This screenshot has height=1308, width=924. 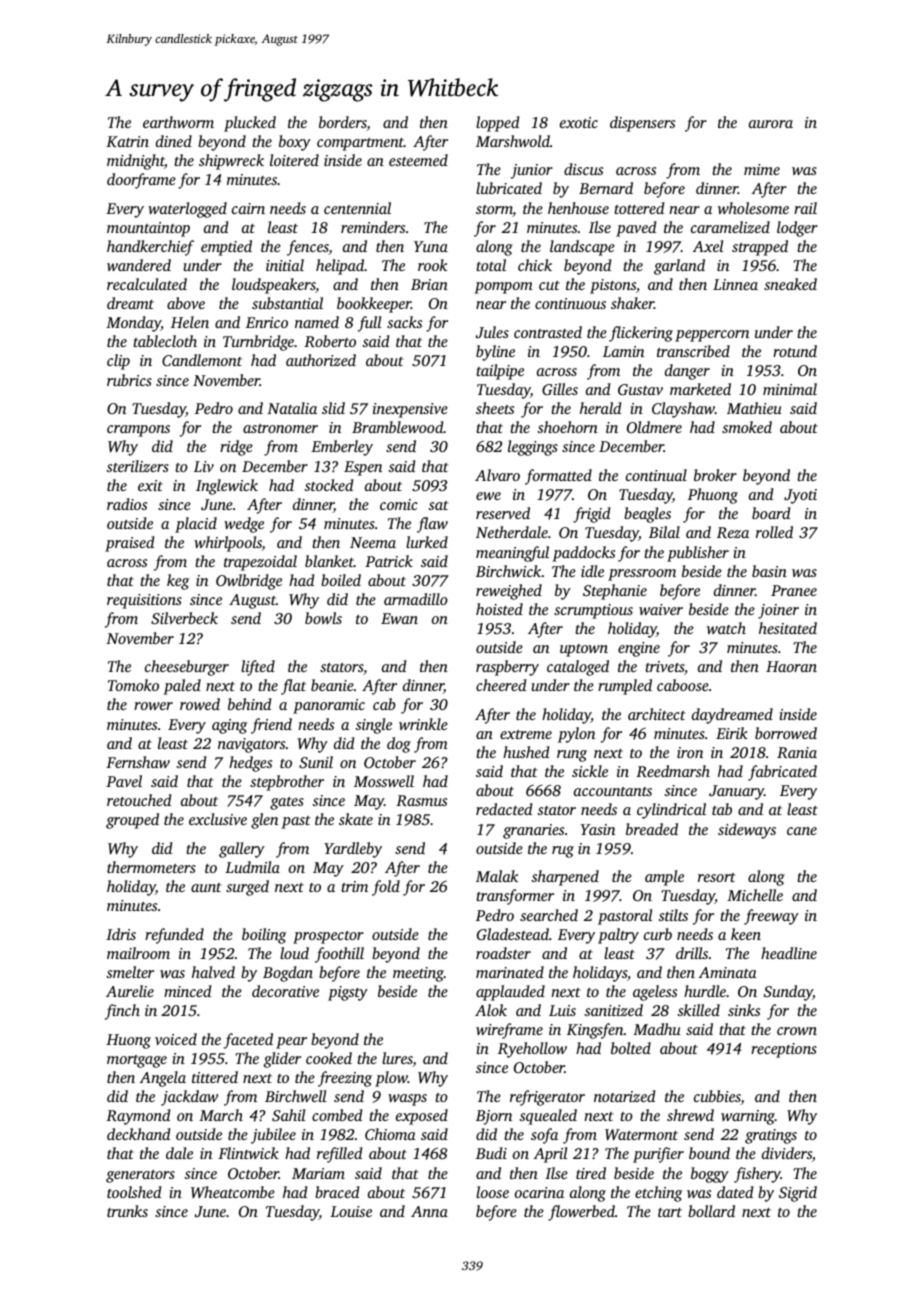 I want to click on fences, so click(x=308, y=248).
